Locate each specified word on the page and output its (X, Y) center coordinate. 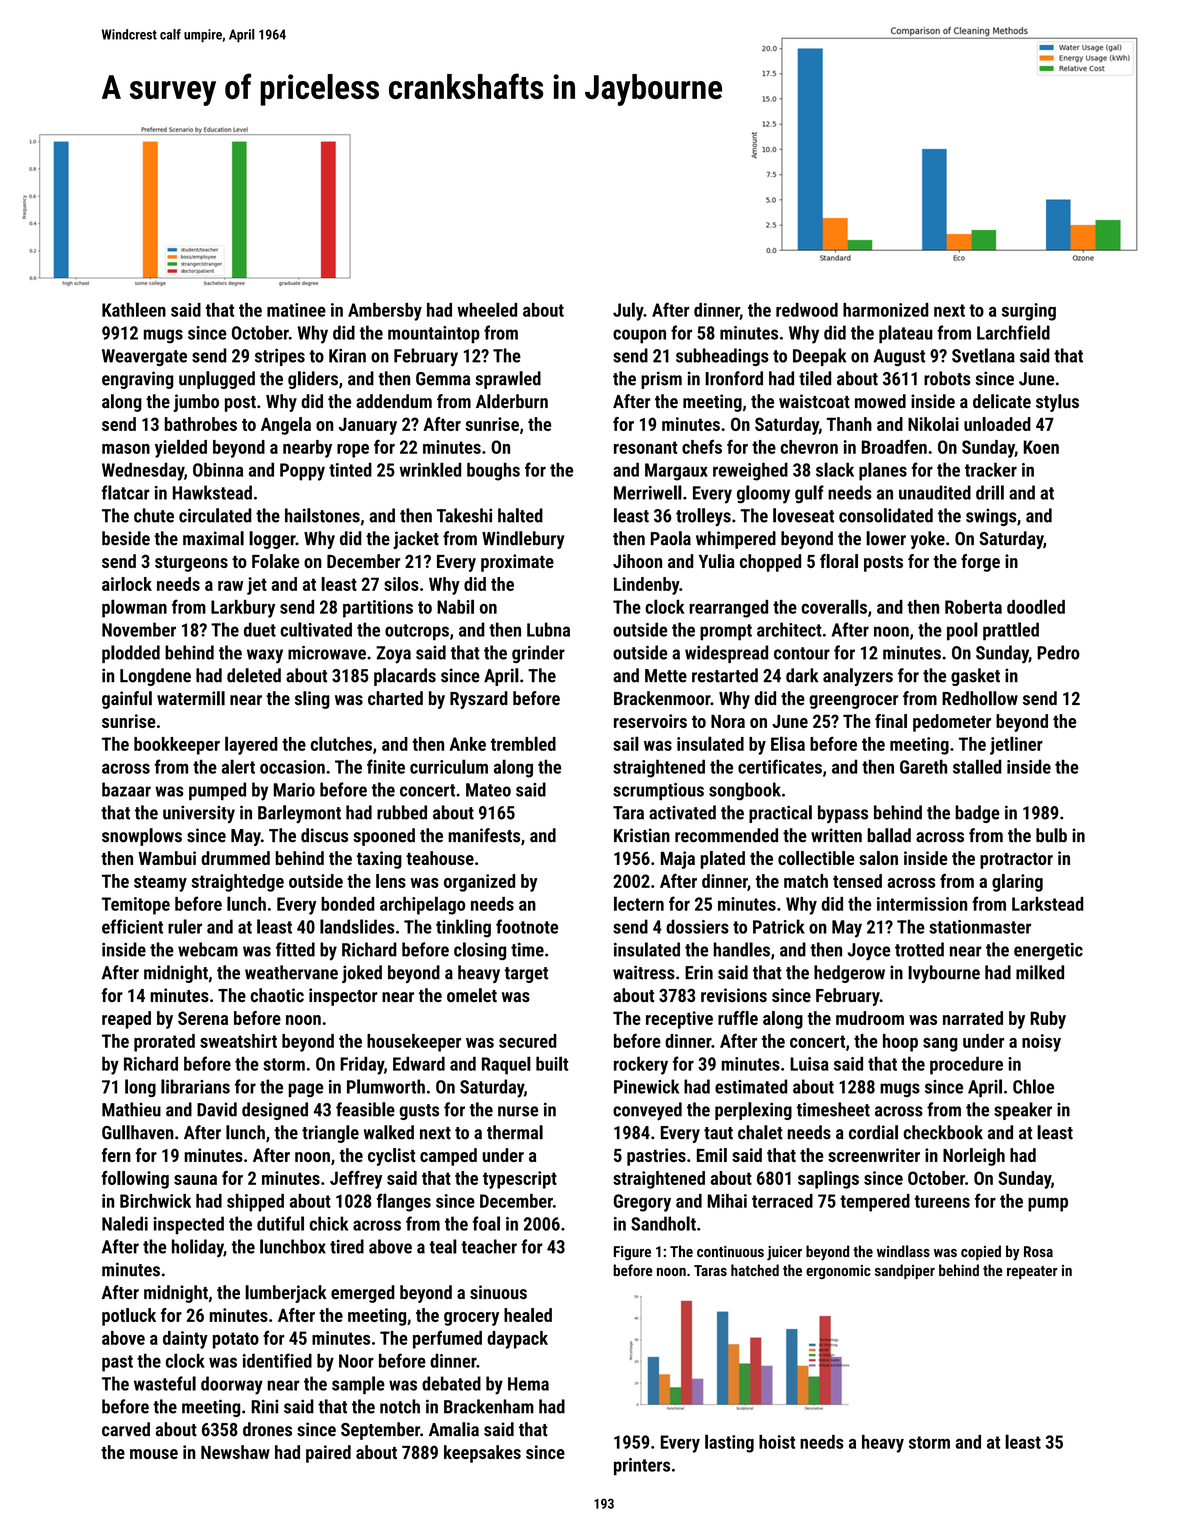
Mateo (488, 790)
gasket (975, 677)
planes (883, 471)
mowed (880, 401)
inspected (188, 1225)
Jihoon (637, 561)
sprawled (508, 380)
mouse (154, 1454)
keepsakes (482, 1454)
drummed (235, 858)
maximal (213, 538)
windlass (903, 1251)
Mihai (727, 1201)
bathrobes (201, 424)
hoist (777, 1442)
